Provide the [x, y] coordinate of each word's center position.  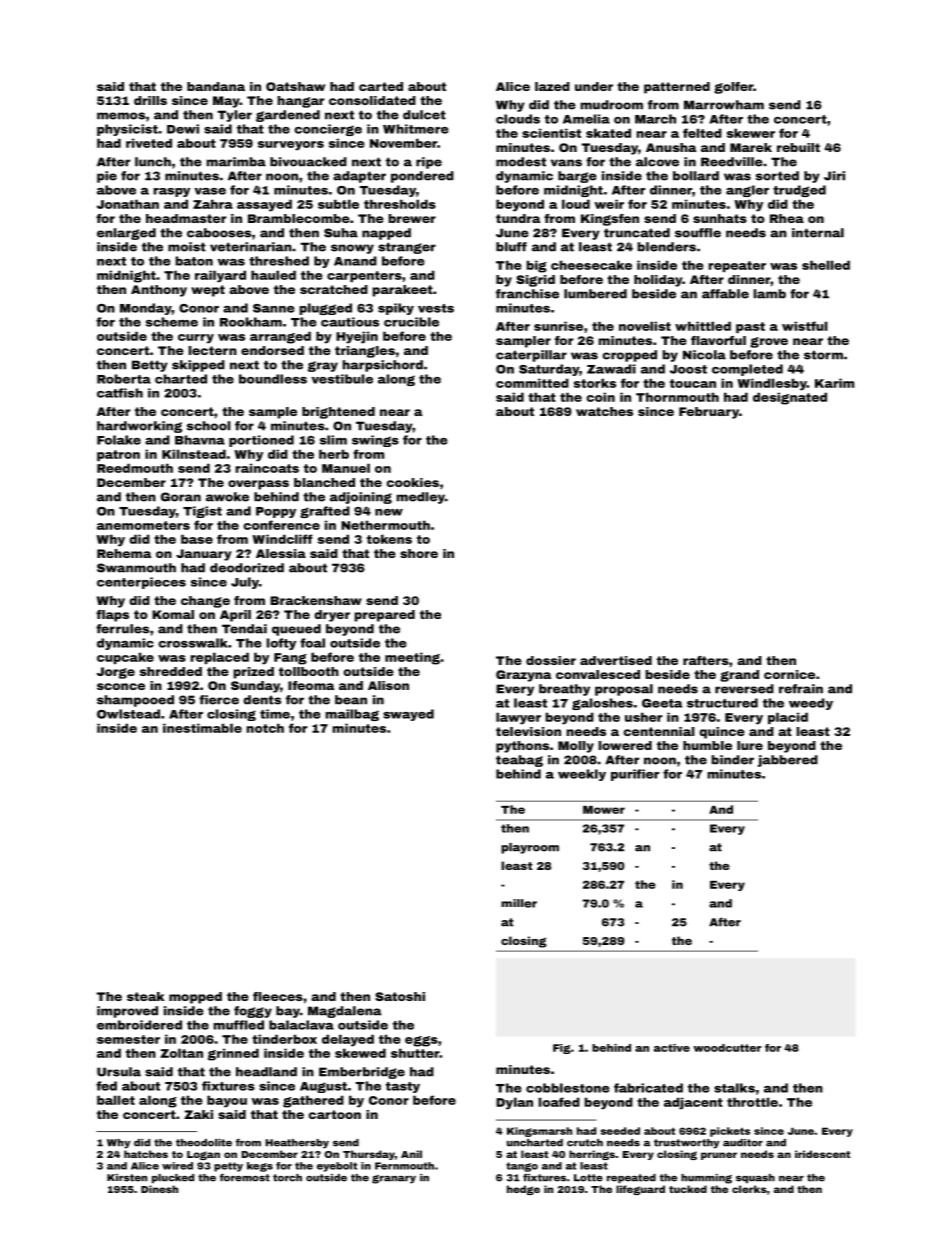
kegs [260, 1167]
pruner [719, 1156]
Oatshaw [295, 86]
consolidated [372, 100]
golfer [733, 88]
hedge [523, 1190]
